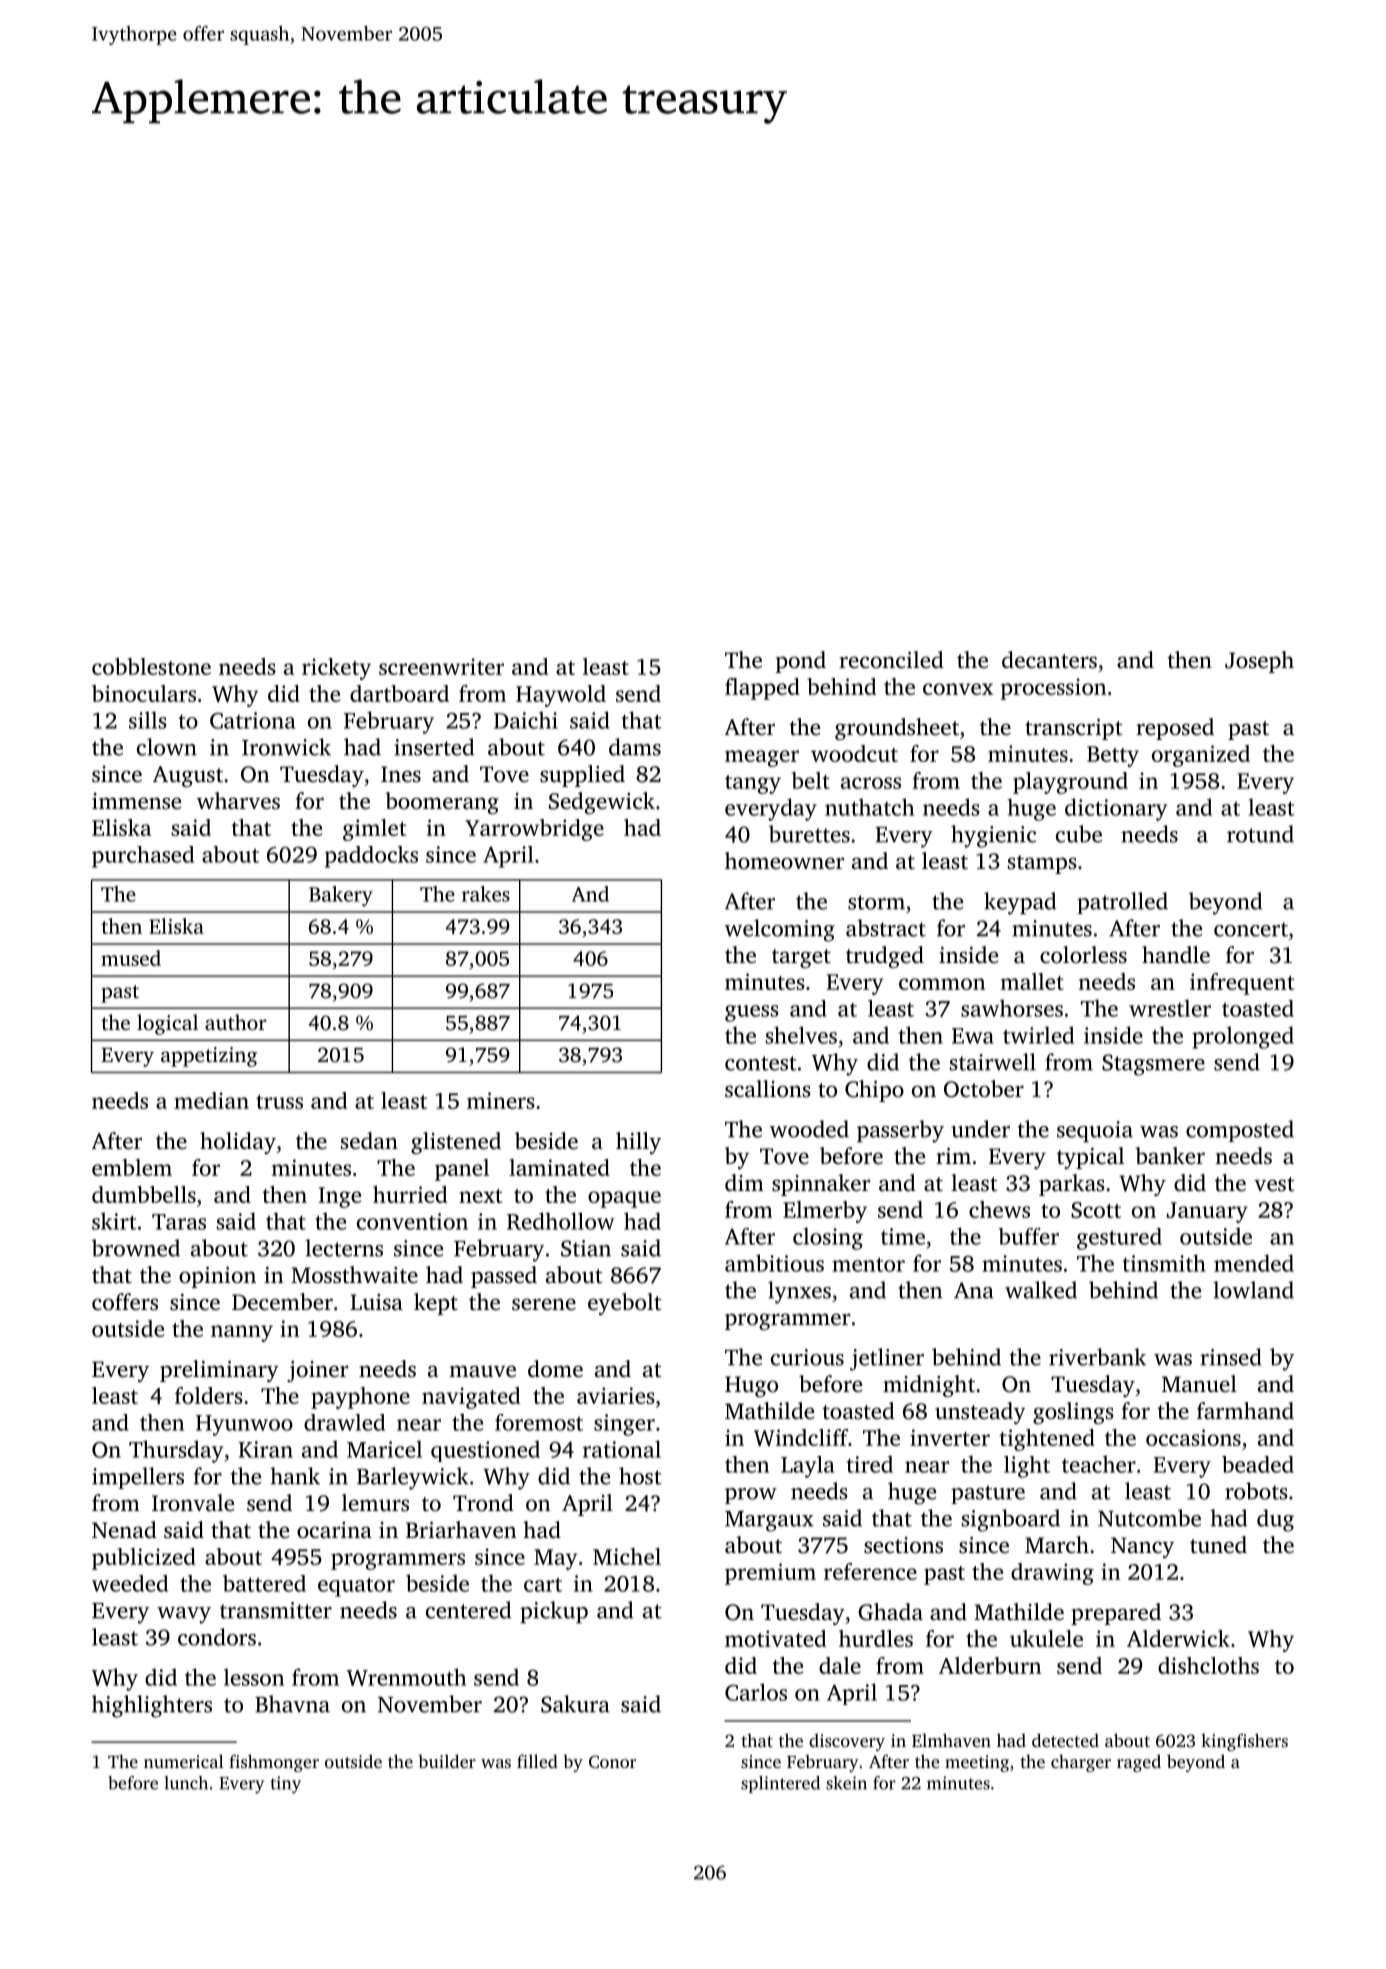 This page has width=1386, height=1969. What do you see at coordinates (376, 1302) in the page?
I see `Luisa` at bounding box center [376, 1302].
